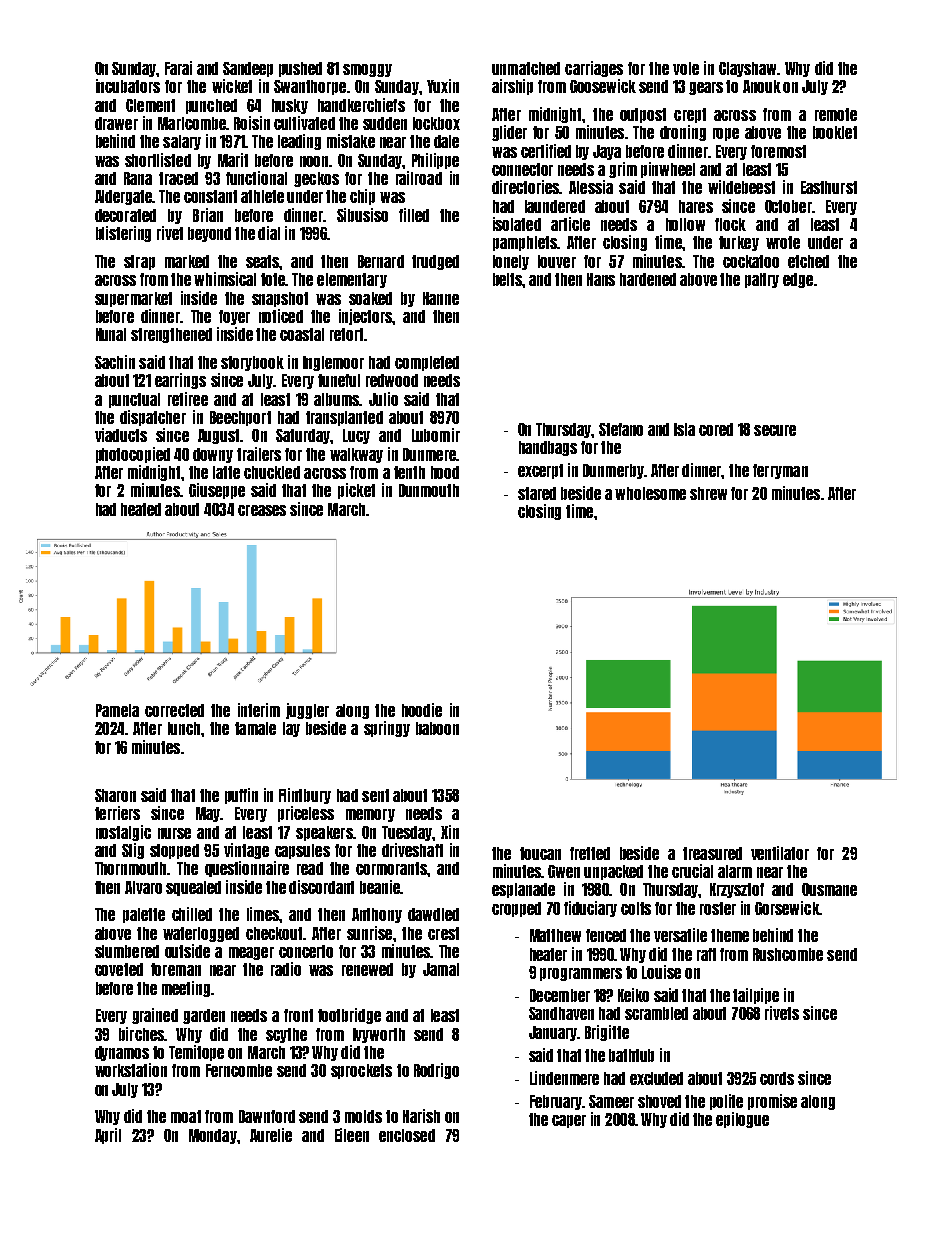 This image has width=952, height=1233. I want to click on smoggy, so click(367, 70).
